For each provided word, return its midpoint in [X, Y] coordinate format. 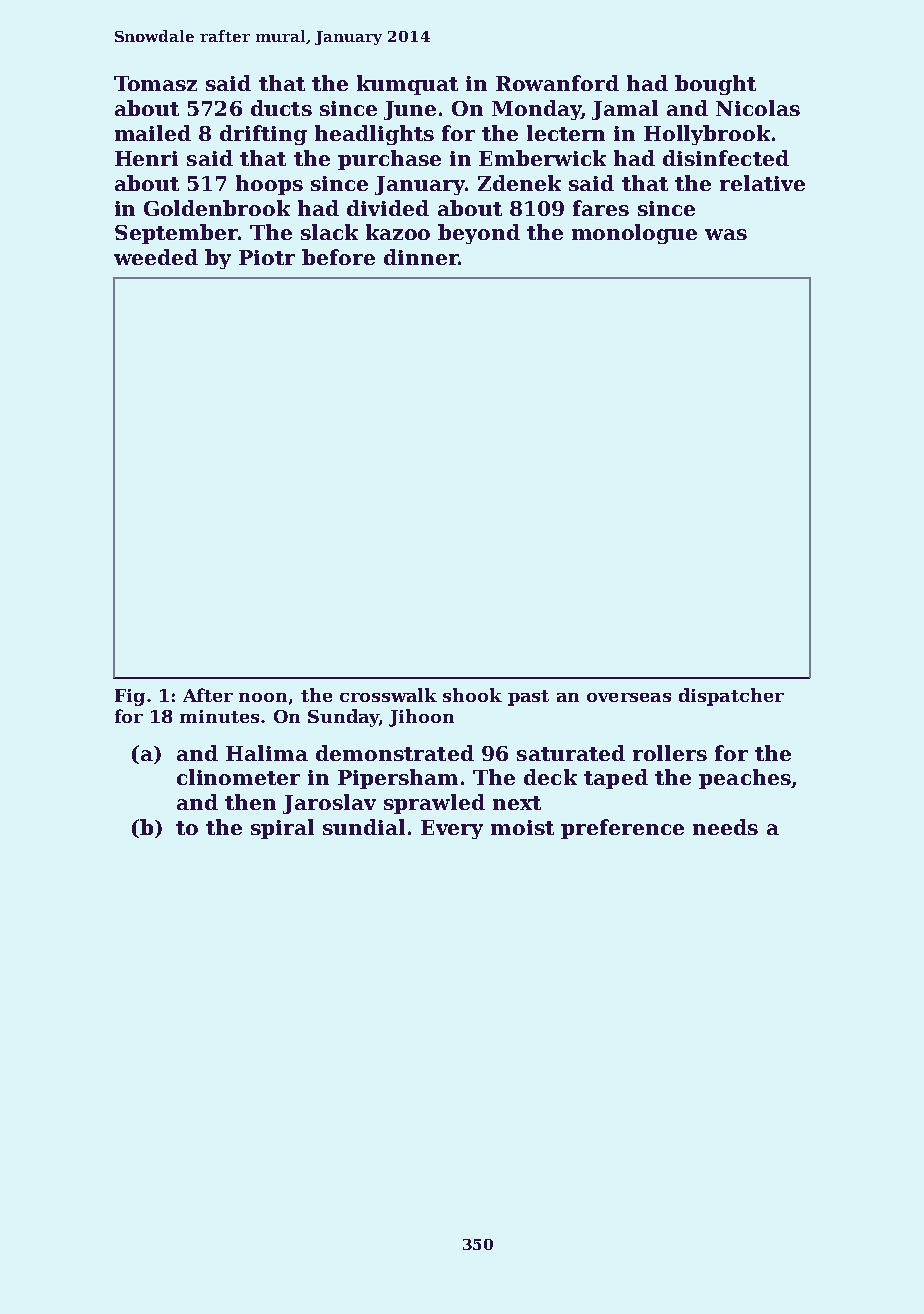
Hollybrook [707, 135]
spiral [282, 829]
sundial [364, 827]
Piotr [267, 257]
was [726, 234]
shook [472, 695]
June [410, 110]
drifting [263, 135]
